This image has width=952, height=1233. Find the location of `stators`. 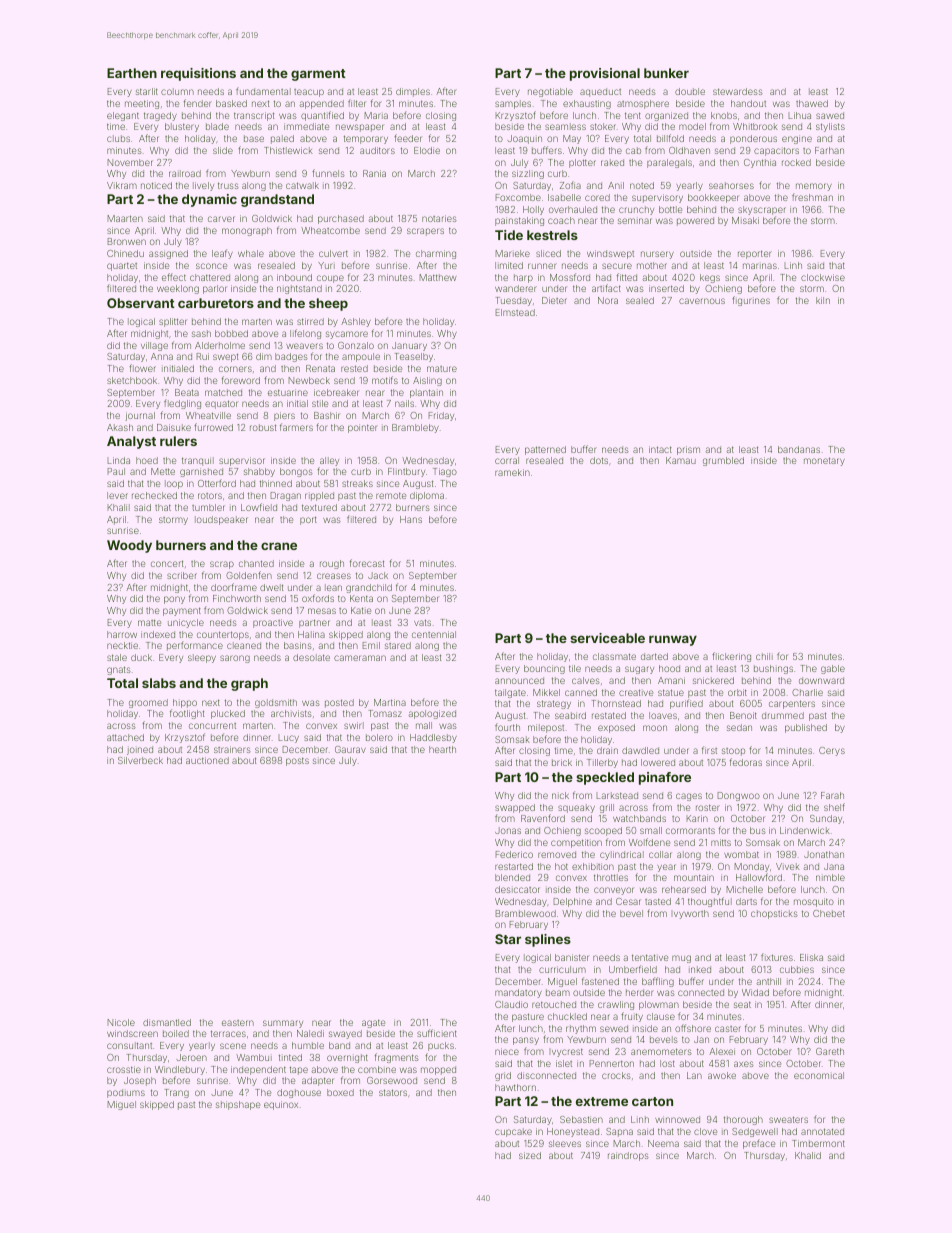

stators is located at coordinates (393, 1092).
